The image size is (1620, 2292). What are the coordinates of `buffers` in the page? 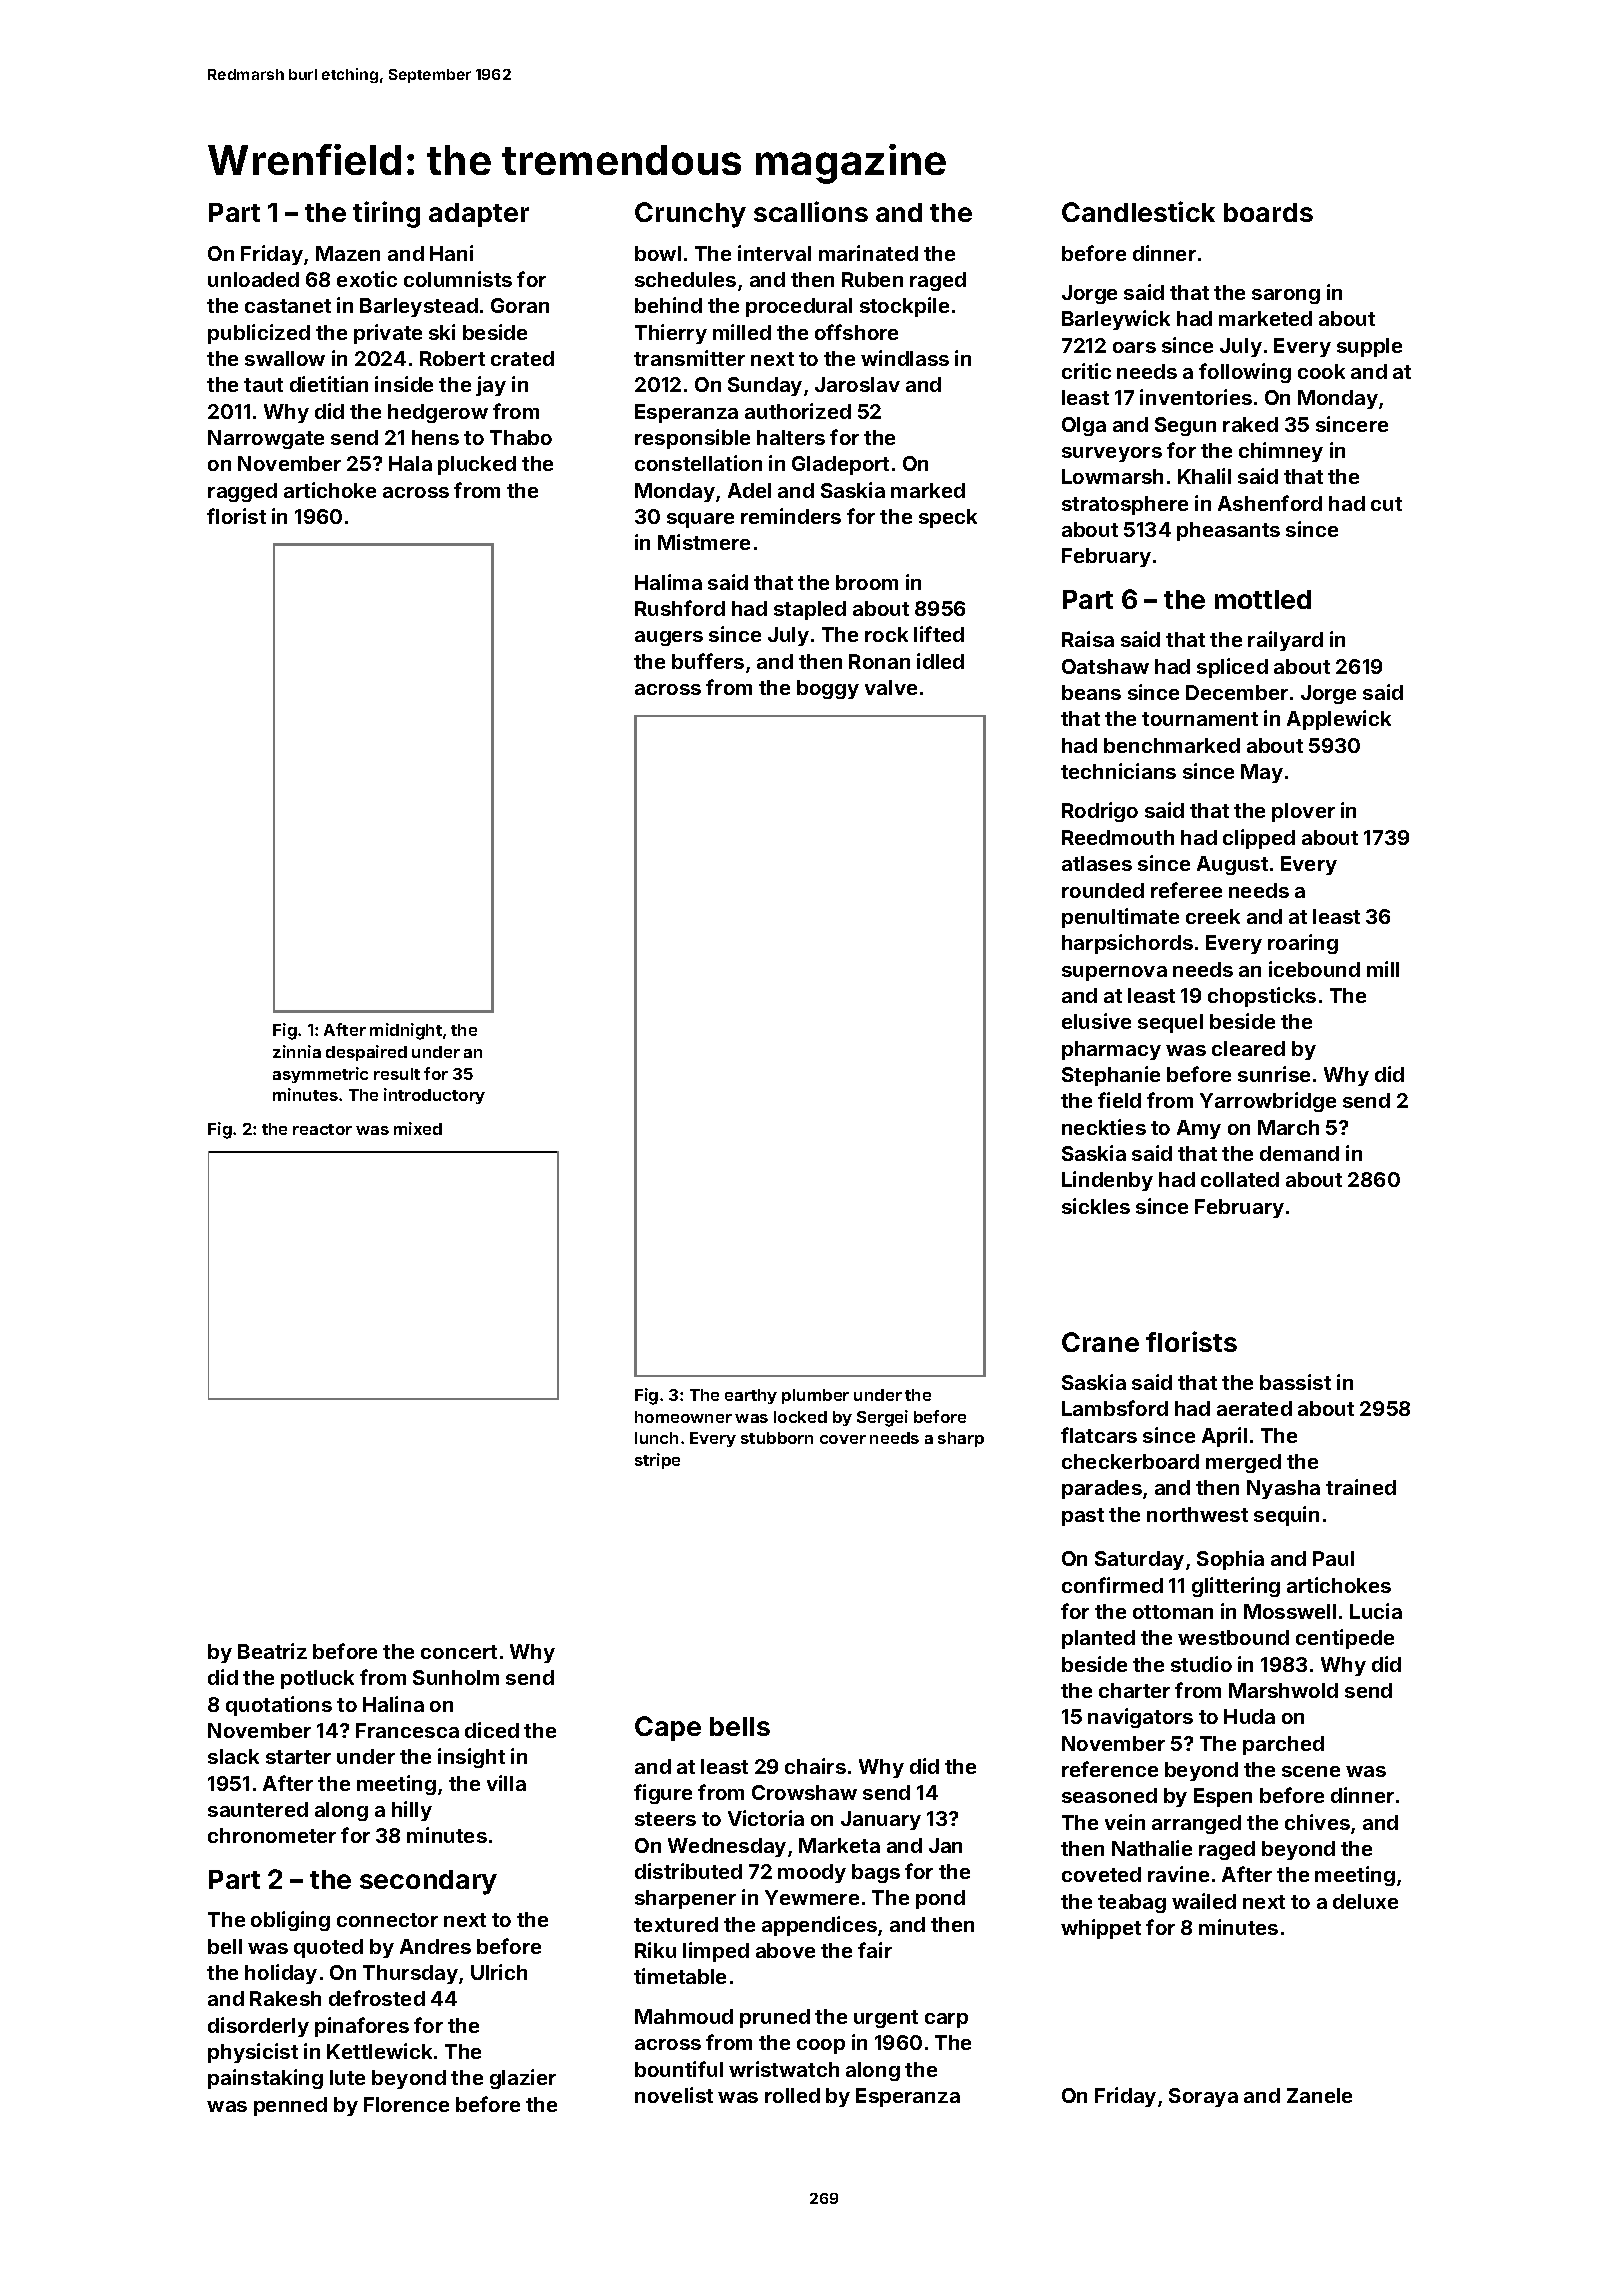 It's located at (708, 661).
